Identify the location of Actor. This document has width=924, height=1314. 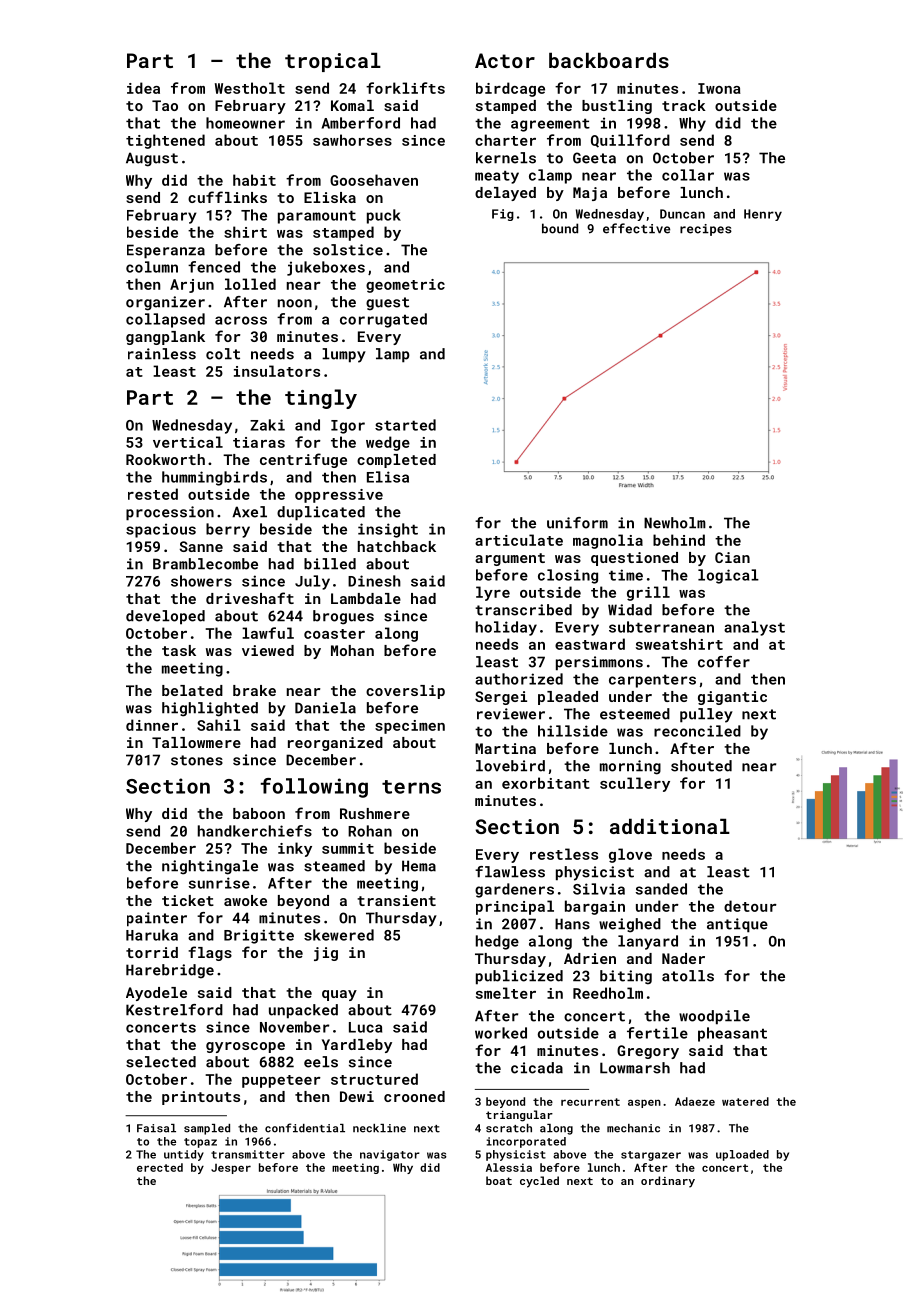
(505, 60).
